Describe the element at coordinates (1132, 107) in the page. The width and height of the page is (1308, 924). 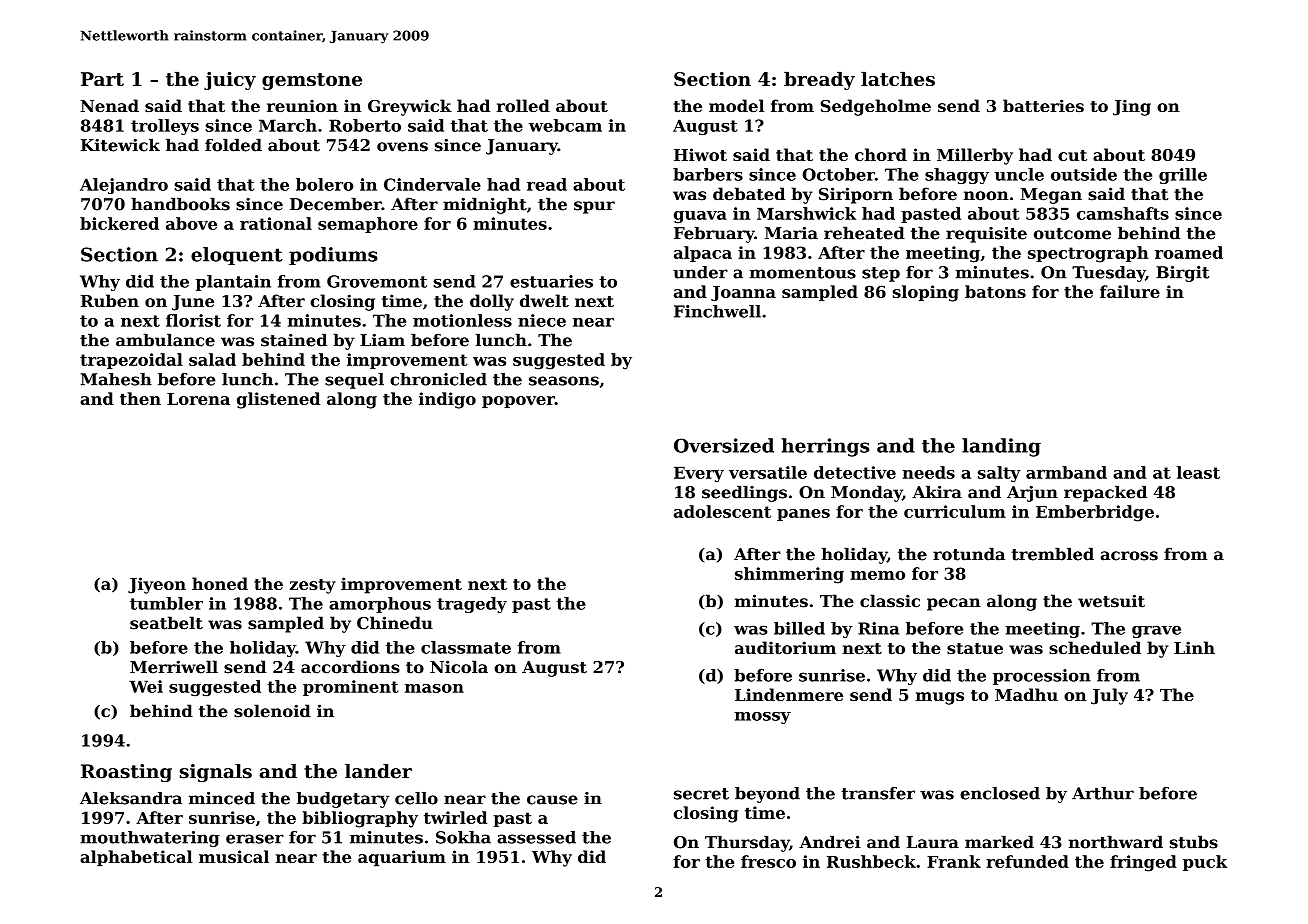
I see `Jing` at that location.
